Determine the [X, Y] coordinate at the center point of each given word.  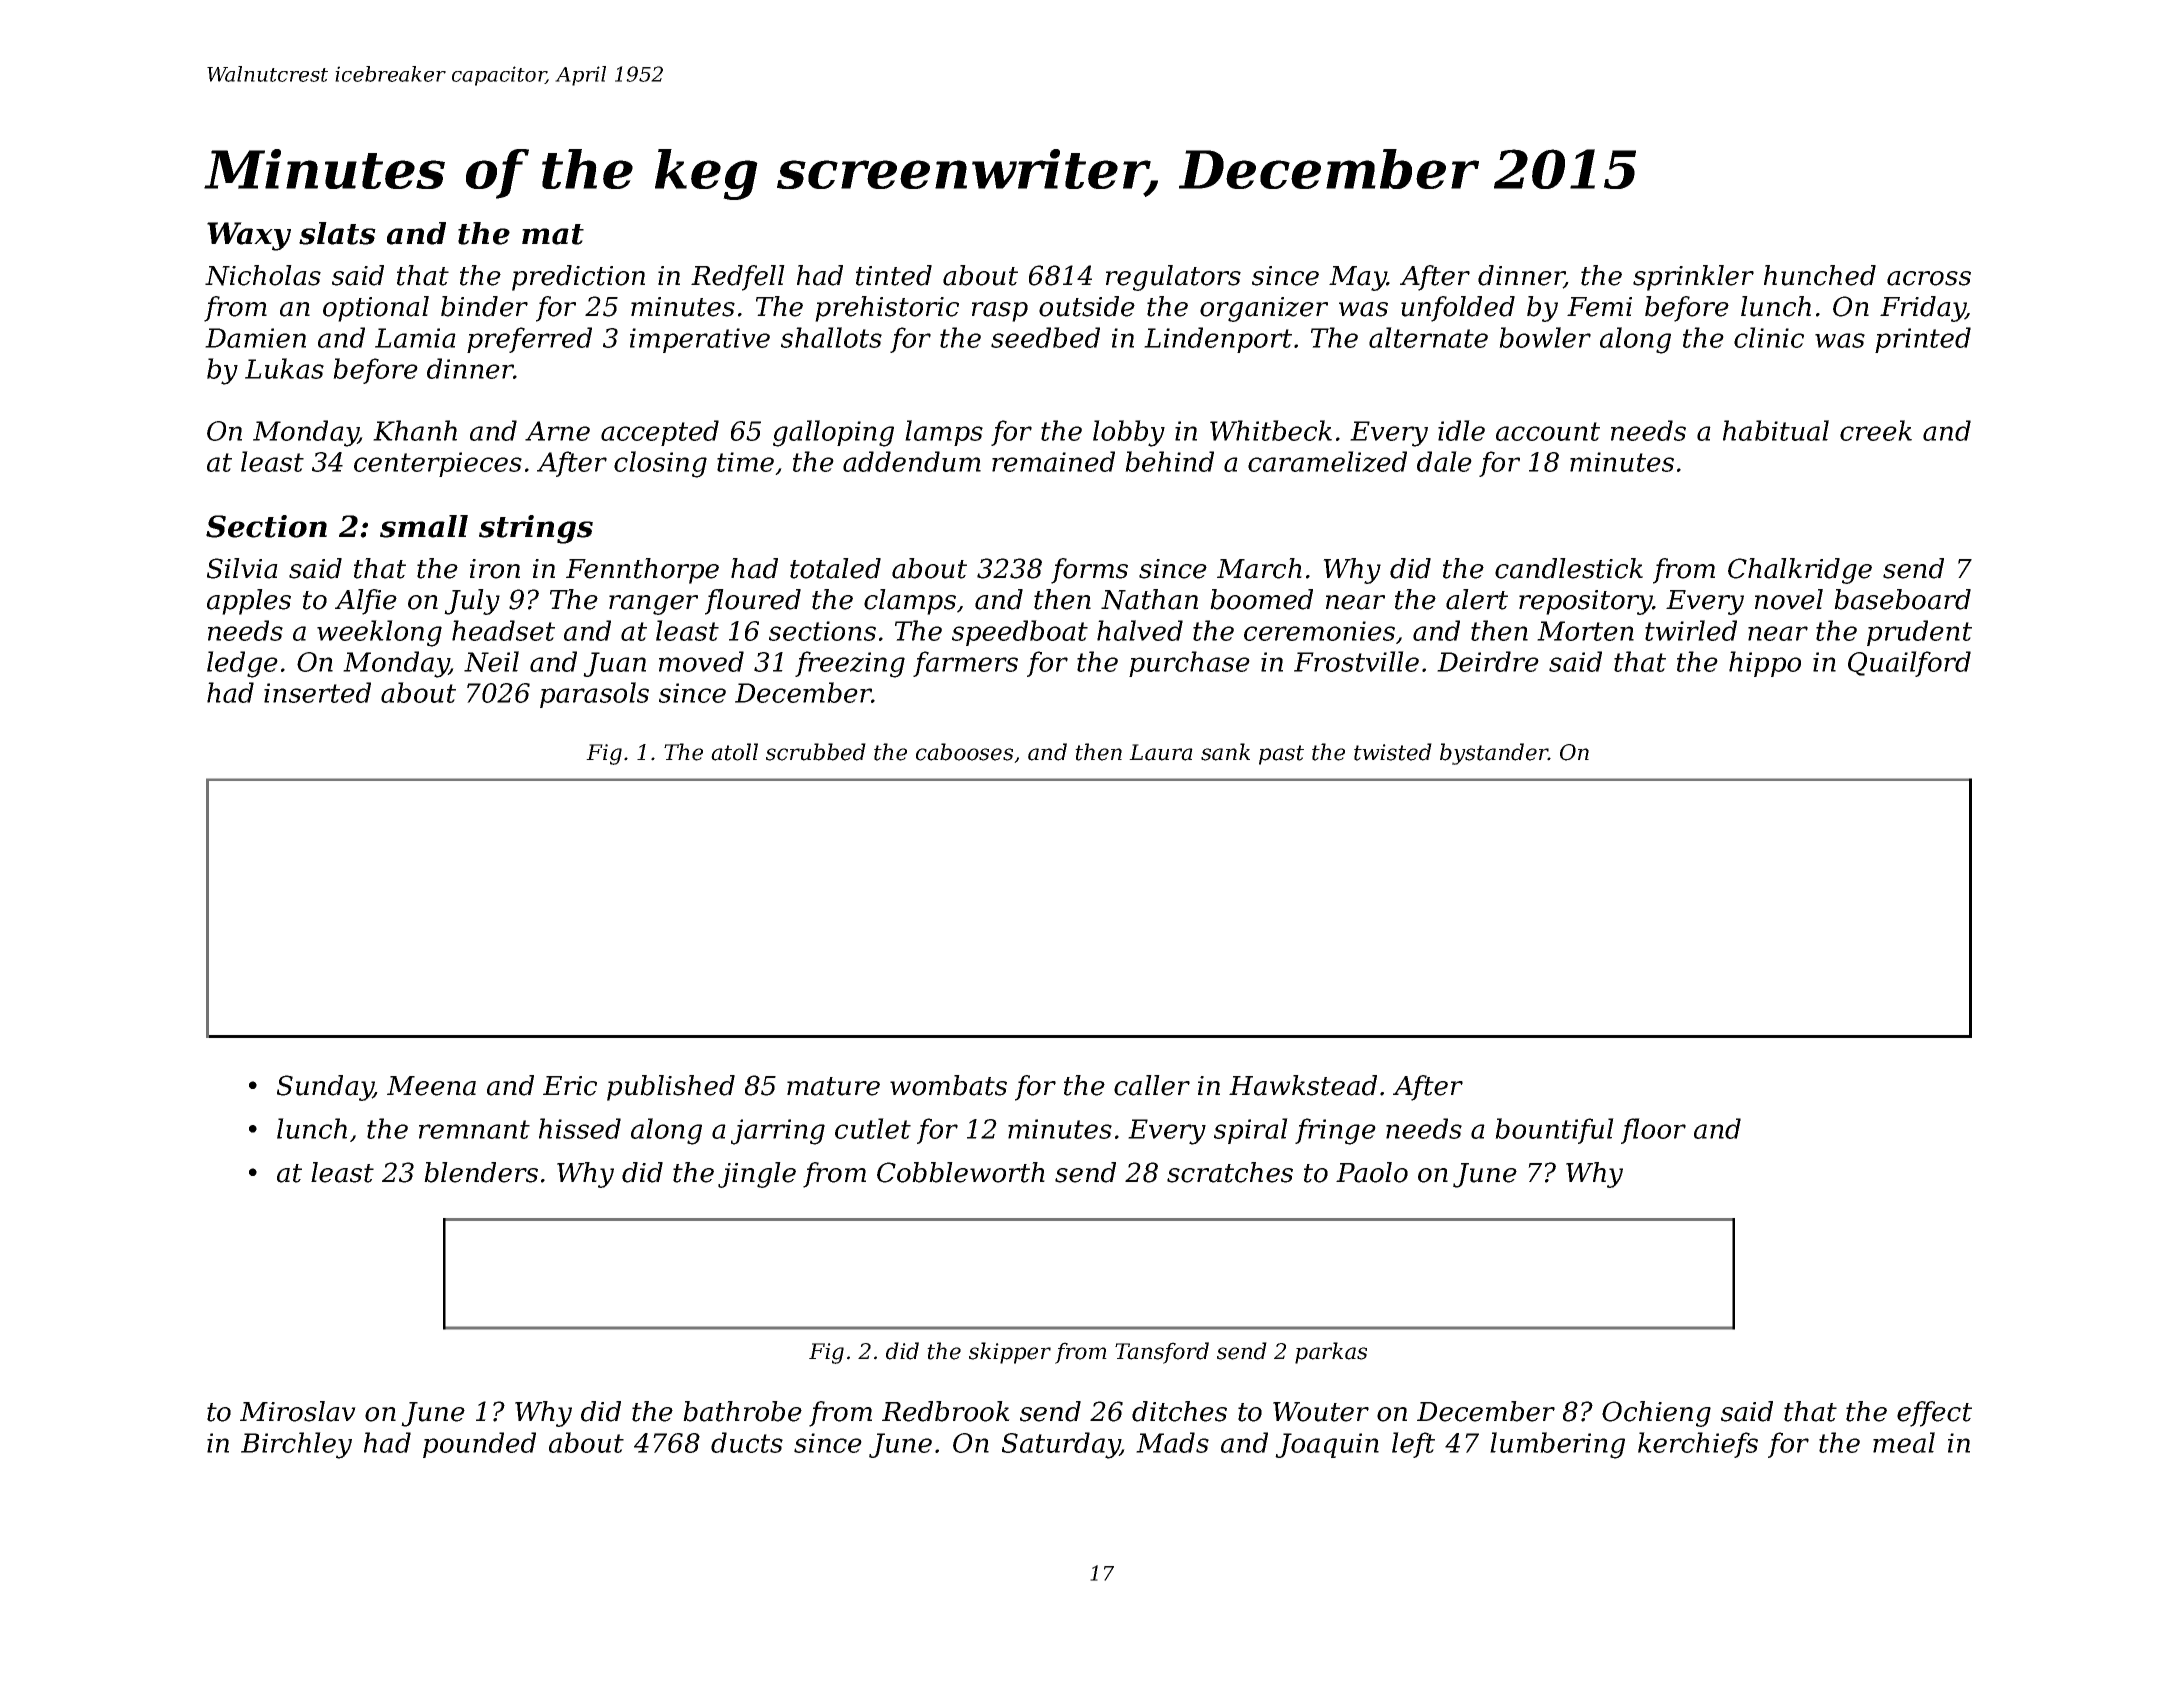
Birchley [296, 1445]
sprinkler [1693, 278]
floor [1653, 1131]
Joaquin [1327, 1445]
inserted [317, 692]
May [1358, 278]
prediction [578, 278]
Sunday [325, 1088]
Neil [491, 661]
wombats [948, 1085]
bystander [1494, 754]
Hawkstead [1303, 1085]
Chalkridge [1800, 571]
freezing [850, 664]
